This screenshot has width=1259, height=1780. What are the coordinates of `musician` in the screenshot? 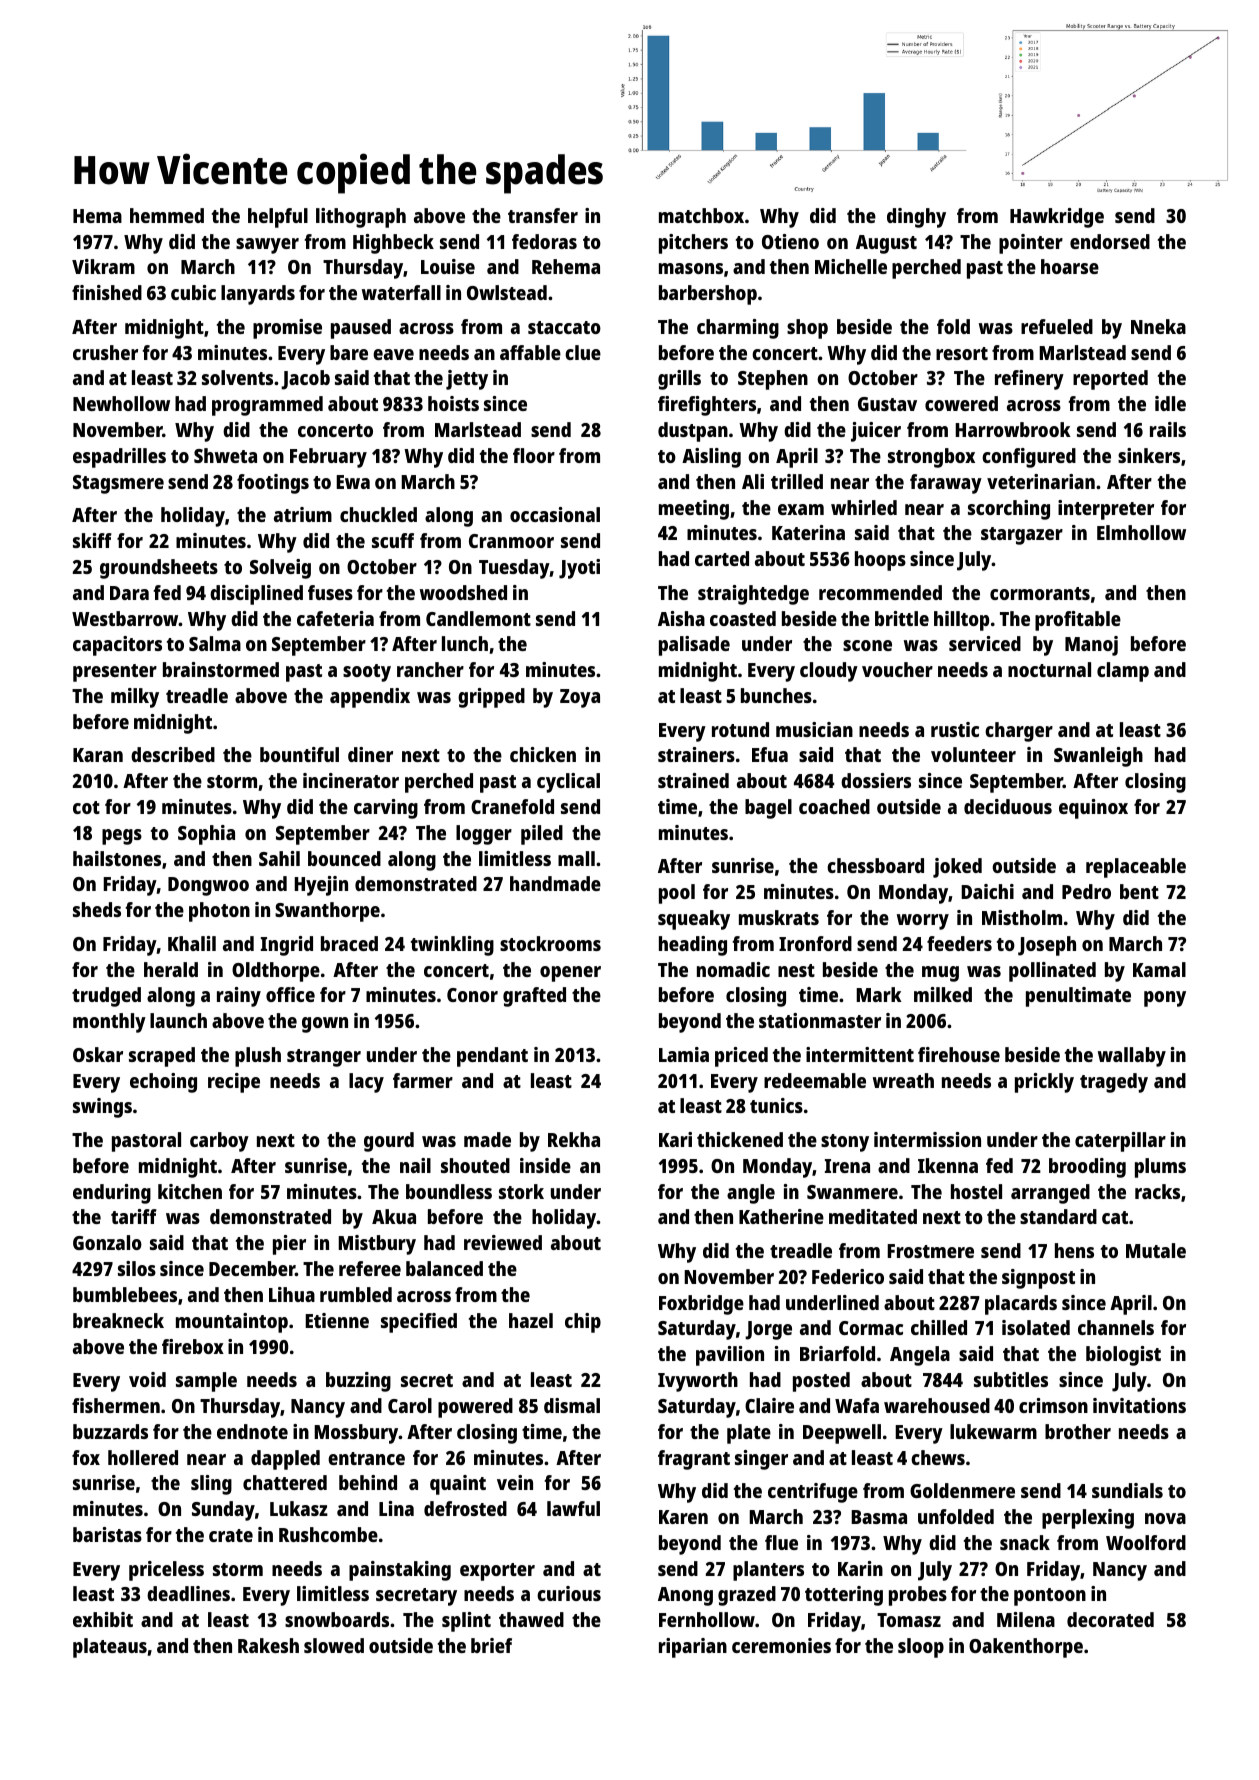 It's located at (814, 729).
